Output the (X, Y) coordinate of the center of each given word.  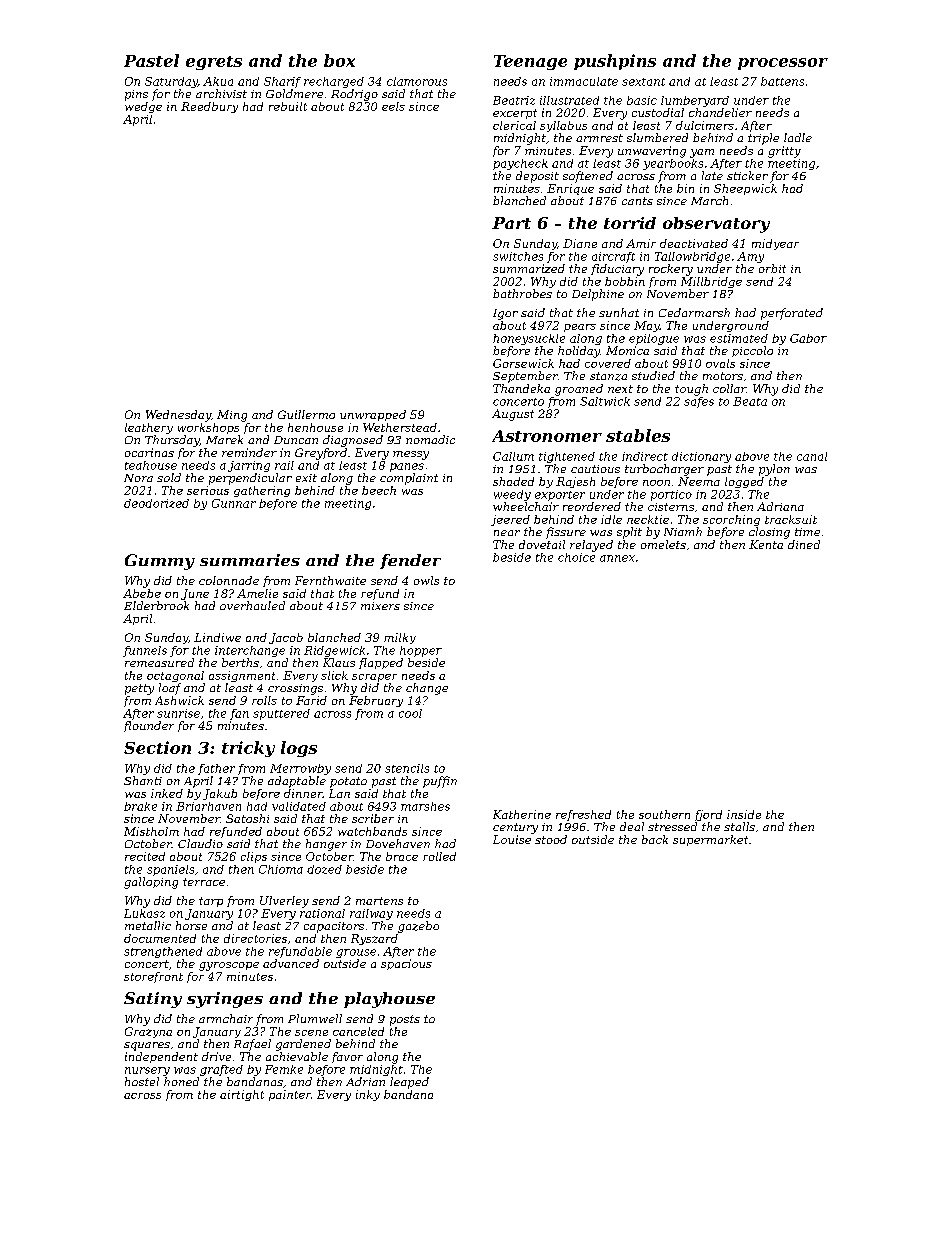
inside (744, 814)
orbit (772, 268)
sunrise (178, 713)
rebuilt (288, 106)
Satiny (153, 1000)
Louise (512, 839)
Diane (580, 243)
